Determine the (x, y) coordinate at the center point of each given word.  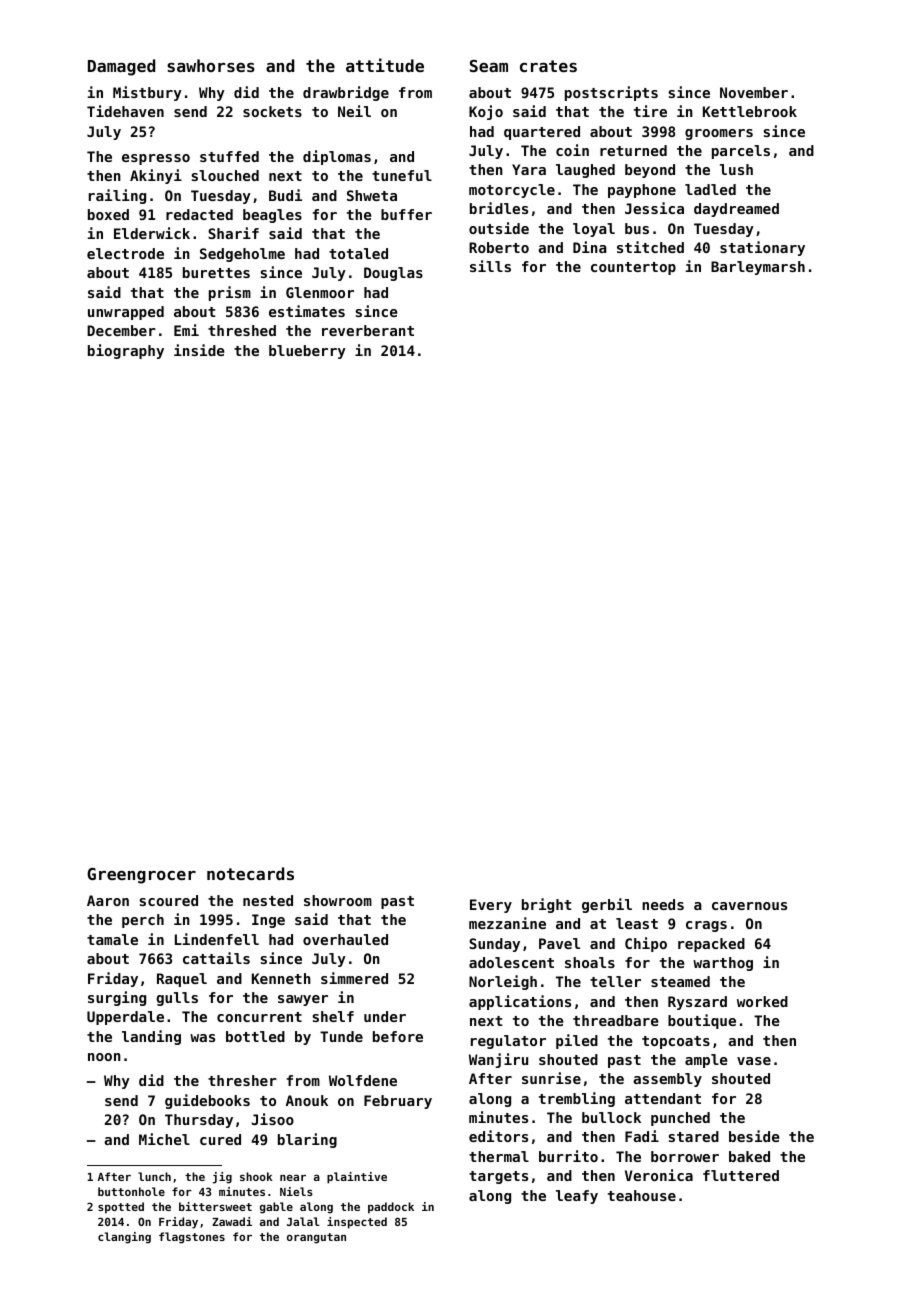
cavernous (749, 906)
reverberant (368, 330)
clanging (124, 1238)
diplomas (337, 157)
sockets (272, 111)
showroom (338, 900)
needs (663, 904)
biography (126, 351)
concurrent (259, 1017)
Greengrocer (141, 876)
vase (754, 1061)
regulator (508, 1042)
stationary (762, 248)
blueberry (307, 352)
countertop (633, 268)
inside (199, 350)
